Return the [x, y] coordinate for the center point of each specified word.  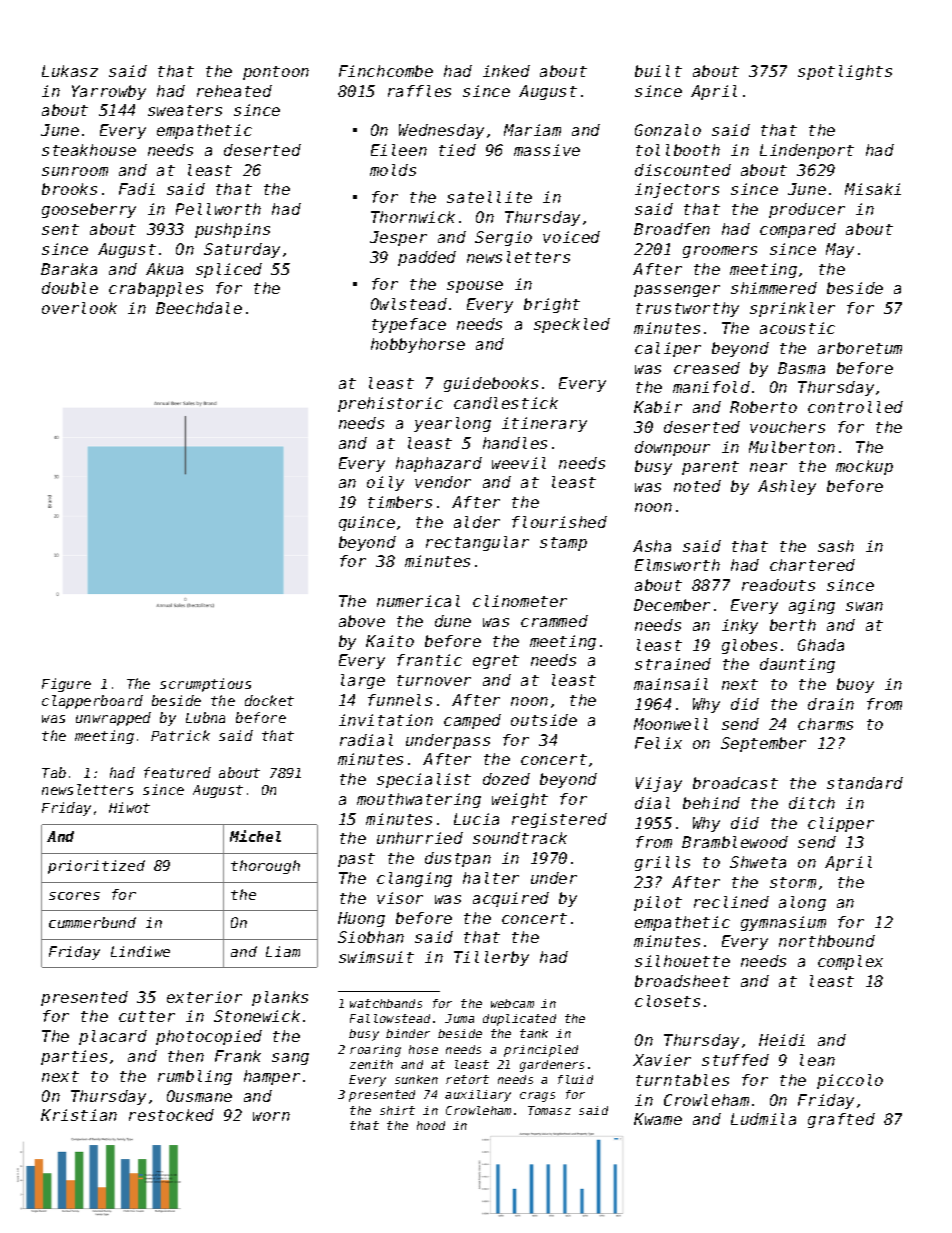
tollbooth [678, 150]
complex [850, 962]
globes [749, 646]
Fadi [137, 189]
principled [541, 1051]
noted [697, 486]
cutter [147, 1016]
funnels [400, 700]
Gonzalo [668, 130]
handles [515, 443]
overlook [79, 308]
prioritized [96, 867]
